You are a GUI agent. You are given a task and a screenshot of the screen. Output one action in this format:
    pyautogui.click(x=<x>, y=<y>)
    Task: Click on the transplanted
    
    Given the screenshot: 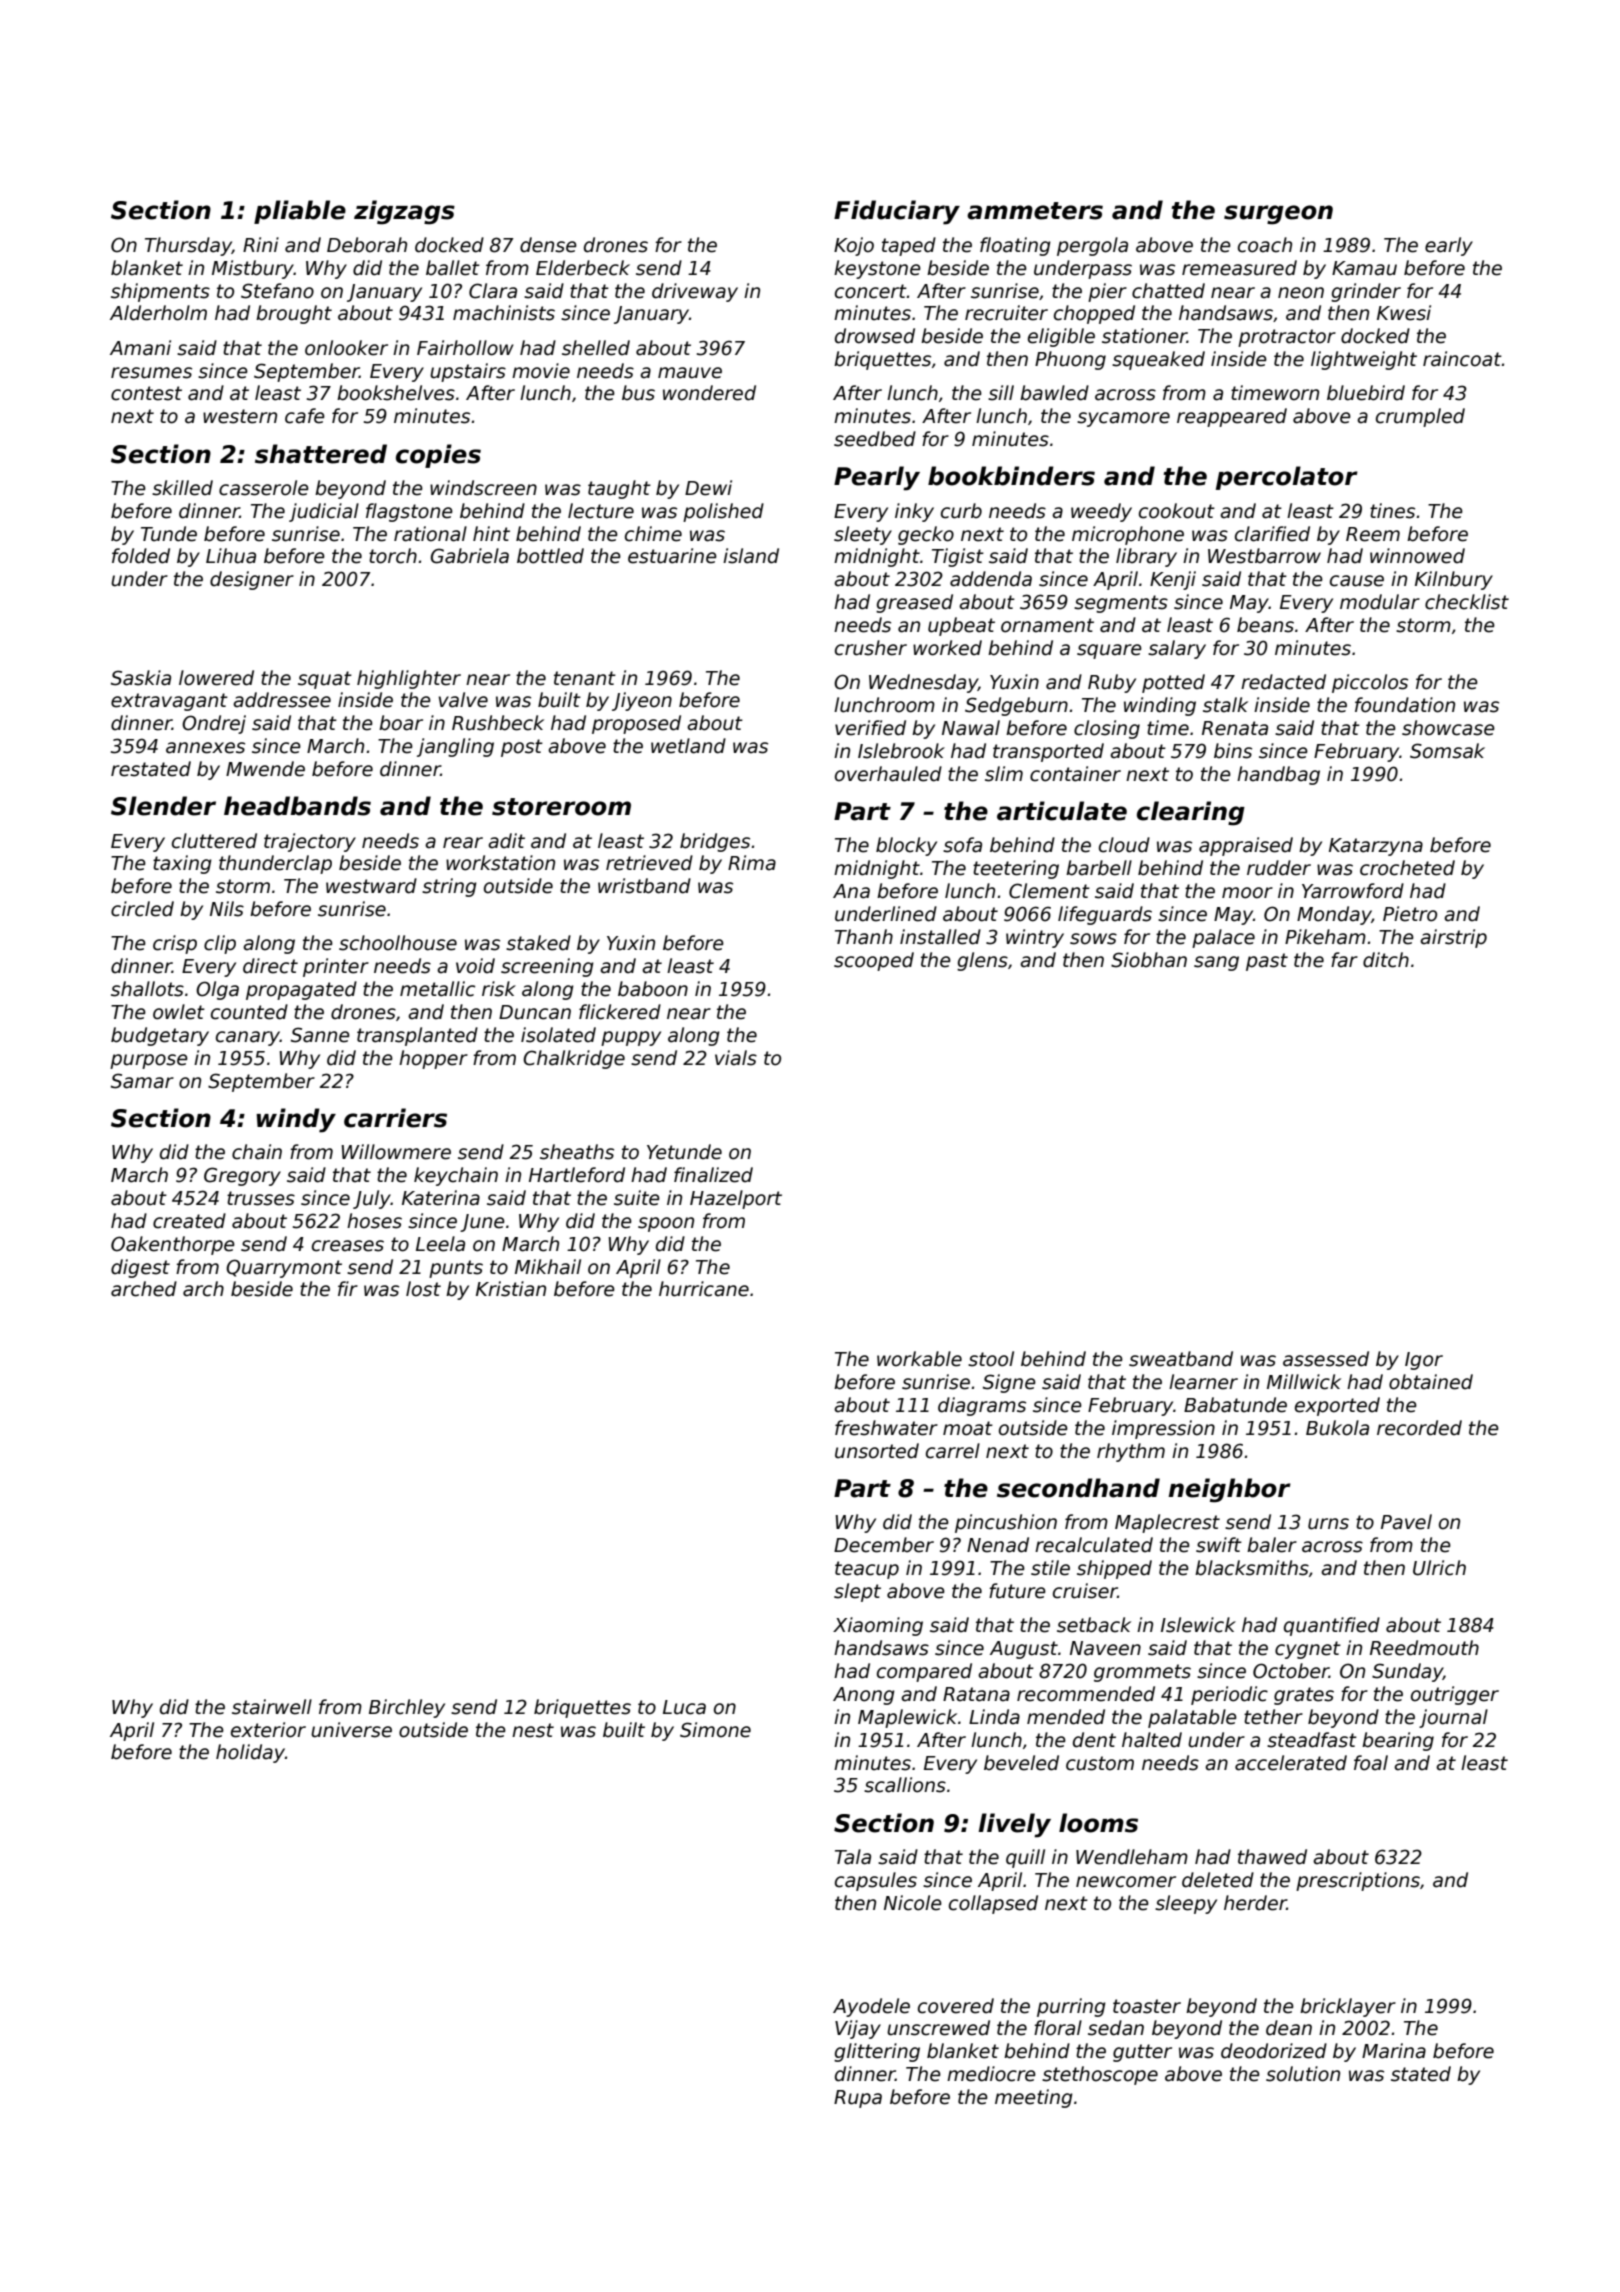 What is the action you would take?
    pyautogui.click(x=417, y=1036)
